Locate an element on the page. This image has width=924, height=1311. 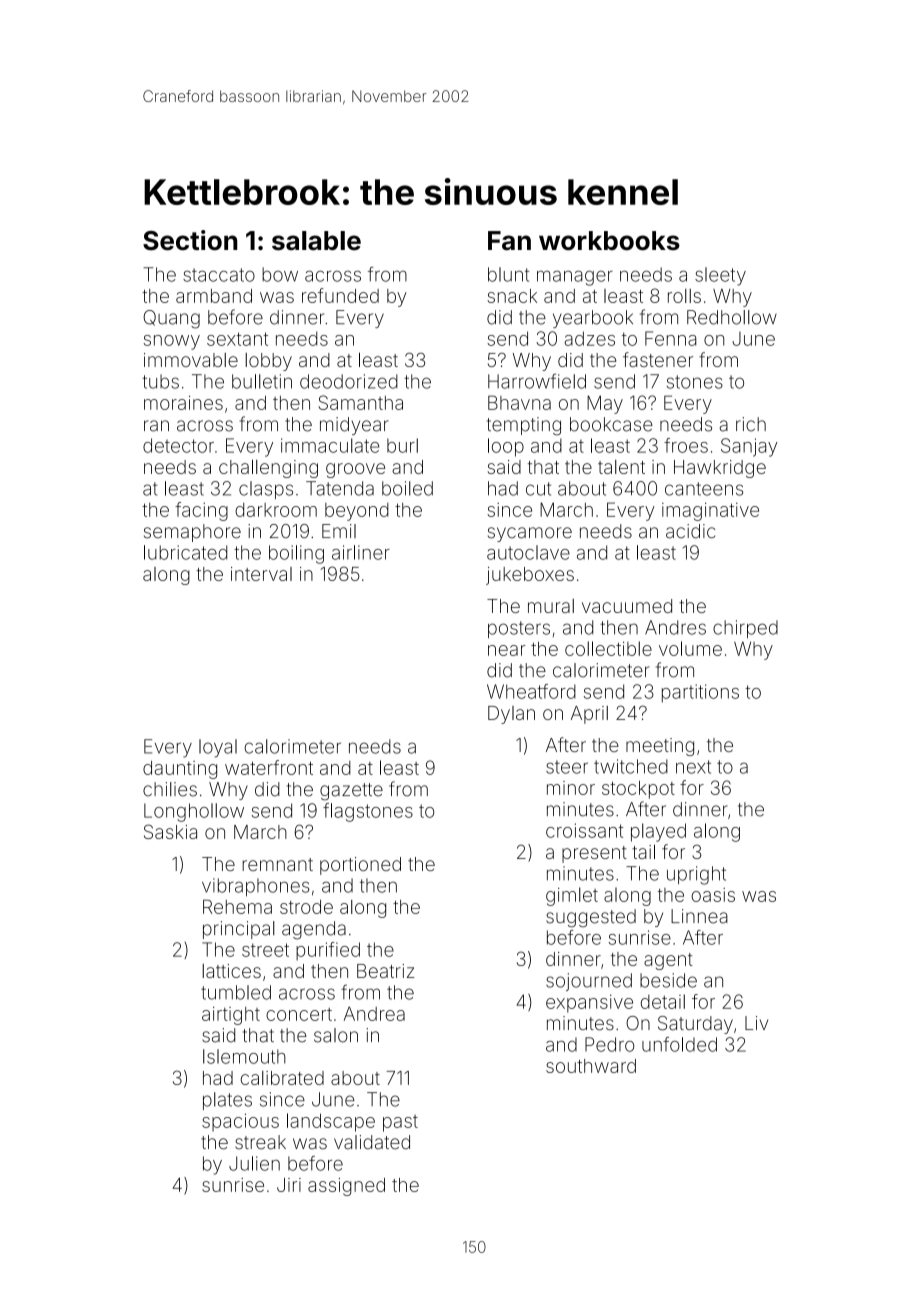
played is located at coordinates (658, 832).
